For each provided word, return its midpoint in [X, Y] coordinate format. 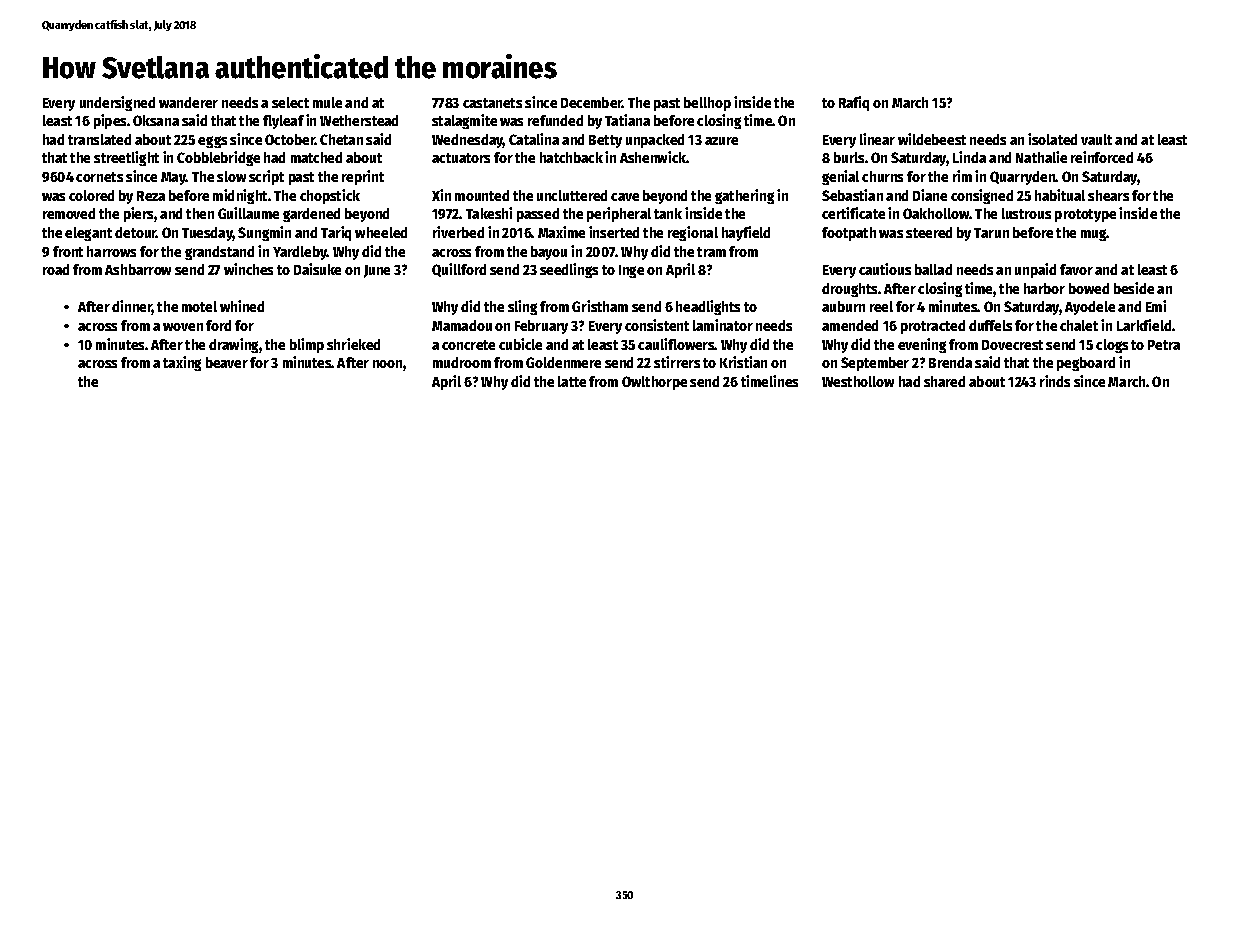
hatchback [571, 157]
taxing [182, 363]
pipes [110, 121]
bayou [549, 253]
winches [248, 269]
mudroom [462, 362]
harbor [1044, 288]
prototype [1085, 215]
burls [849, 157]
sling [522, 307]
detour [136, 232]
